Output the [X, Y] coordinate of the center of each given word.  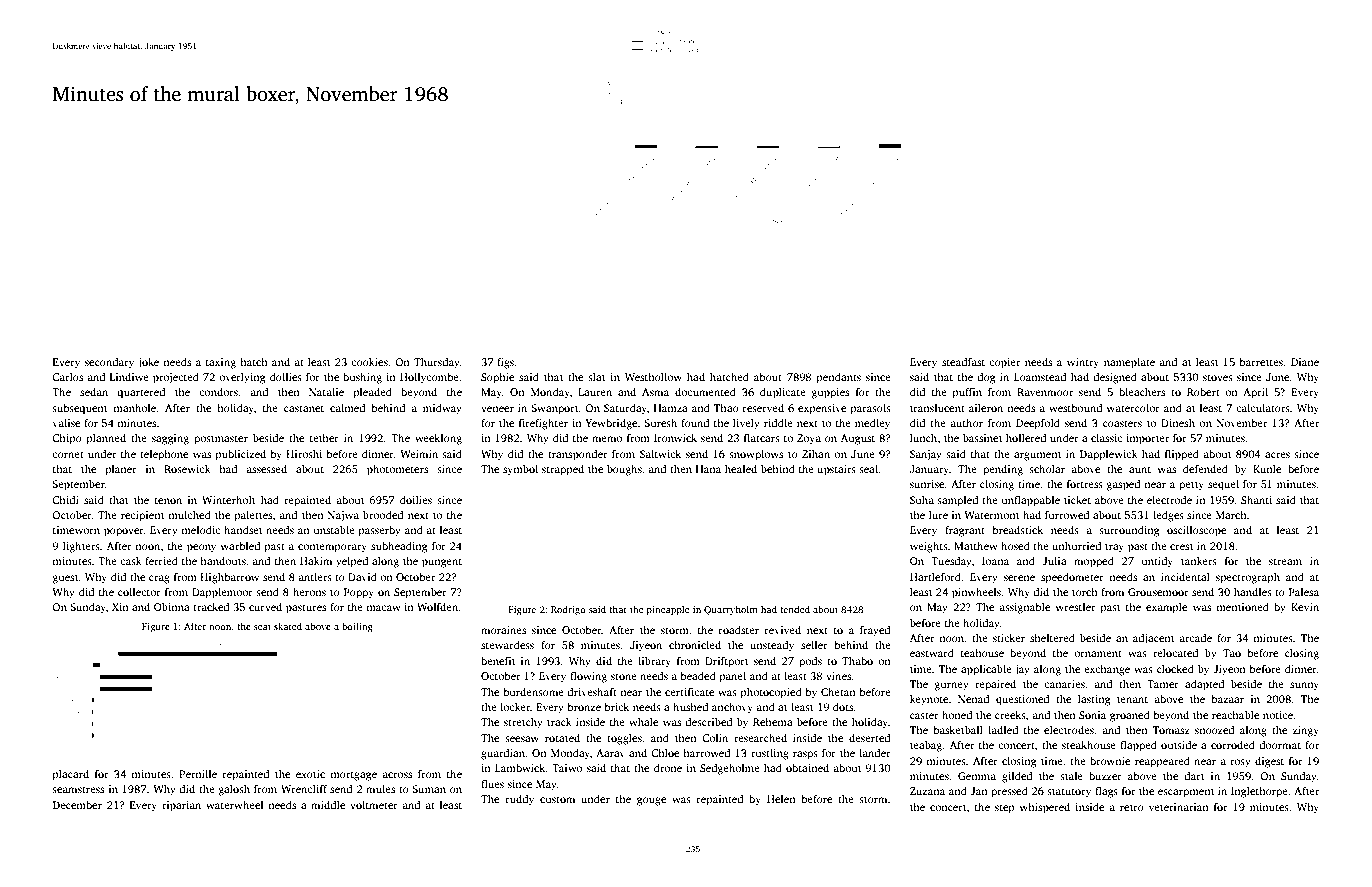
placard [71, 775]
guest [65, 579]
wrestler [1075, 607]
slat [596, 377]
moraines [503, 630]
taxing [221, 363]
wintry [1083, 363]
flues [492, 783]
